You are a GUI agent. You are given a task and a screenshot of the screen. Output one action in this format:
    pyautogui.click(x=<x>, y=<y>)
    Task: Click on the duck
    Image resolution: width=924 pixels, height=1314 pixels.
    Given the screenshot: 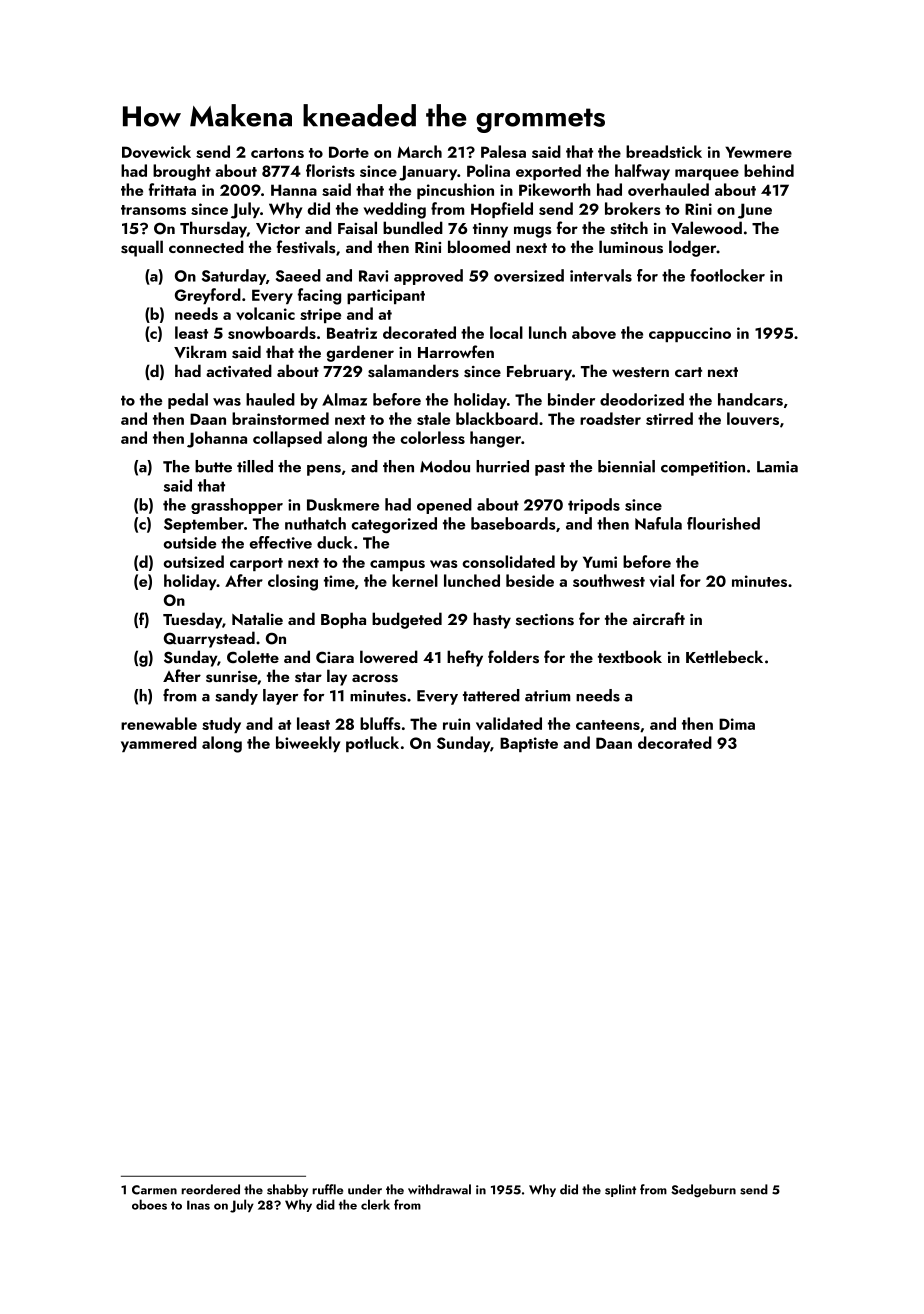 What is the action you would take?
    pyautogui.click(x=334, y=542)
